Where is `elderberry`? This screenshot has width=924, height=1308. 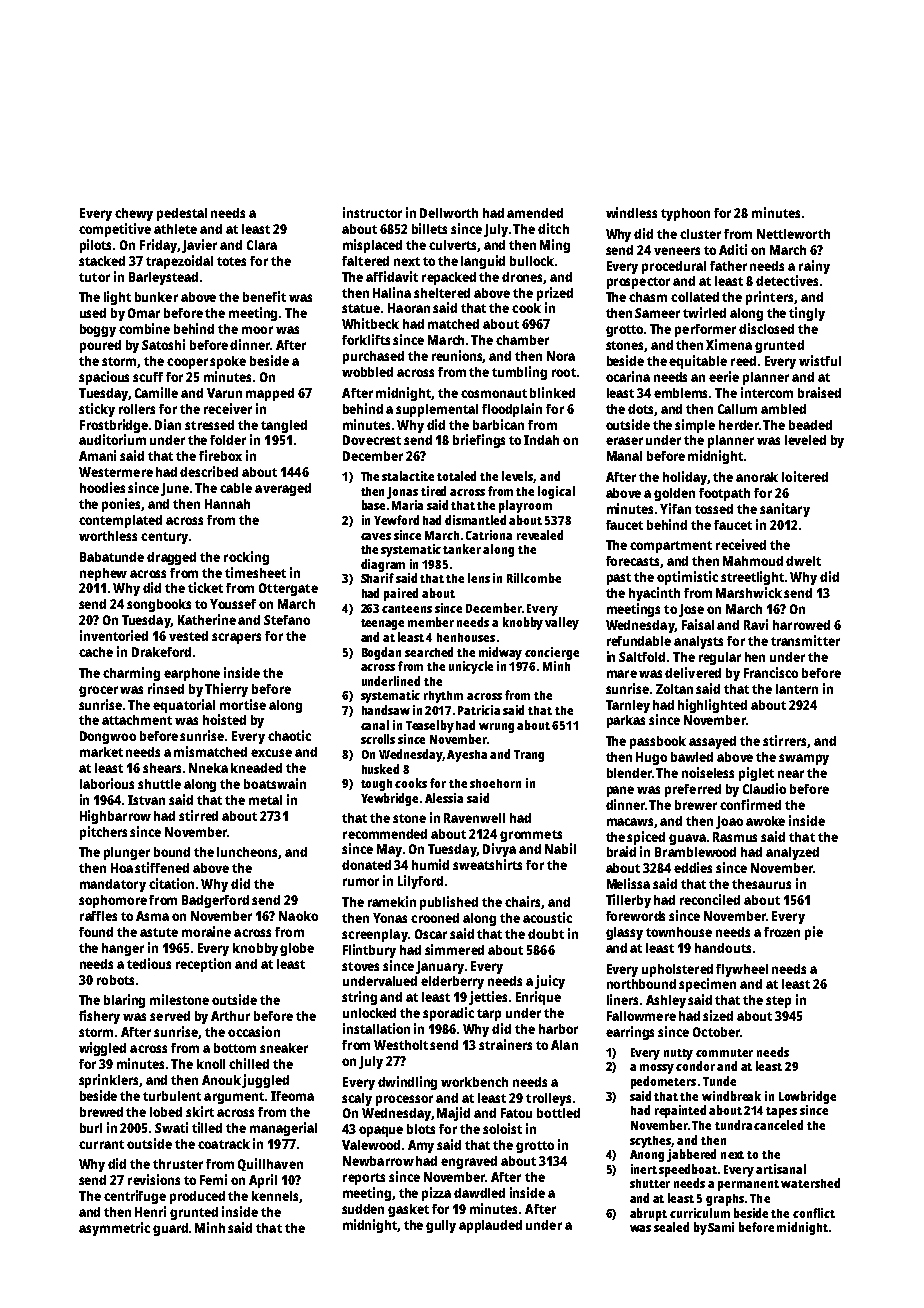
elderberry is located at coordinates (452, 982).
